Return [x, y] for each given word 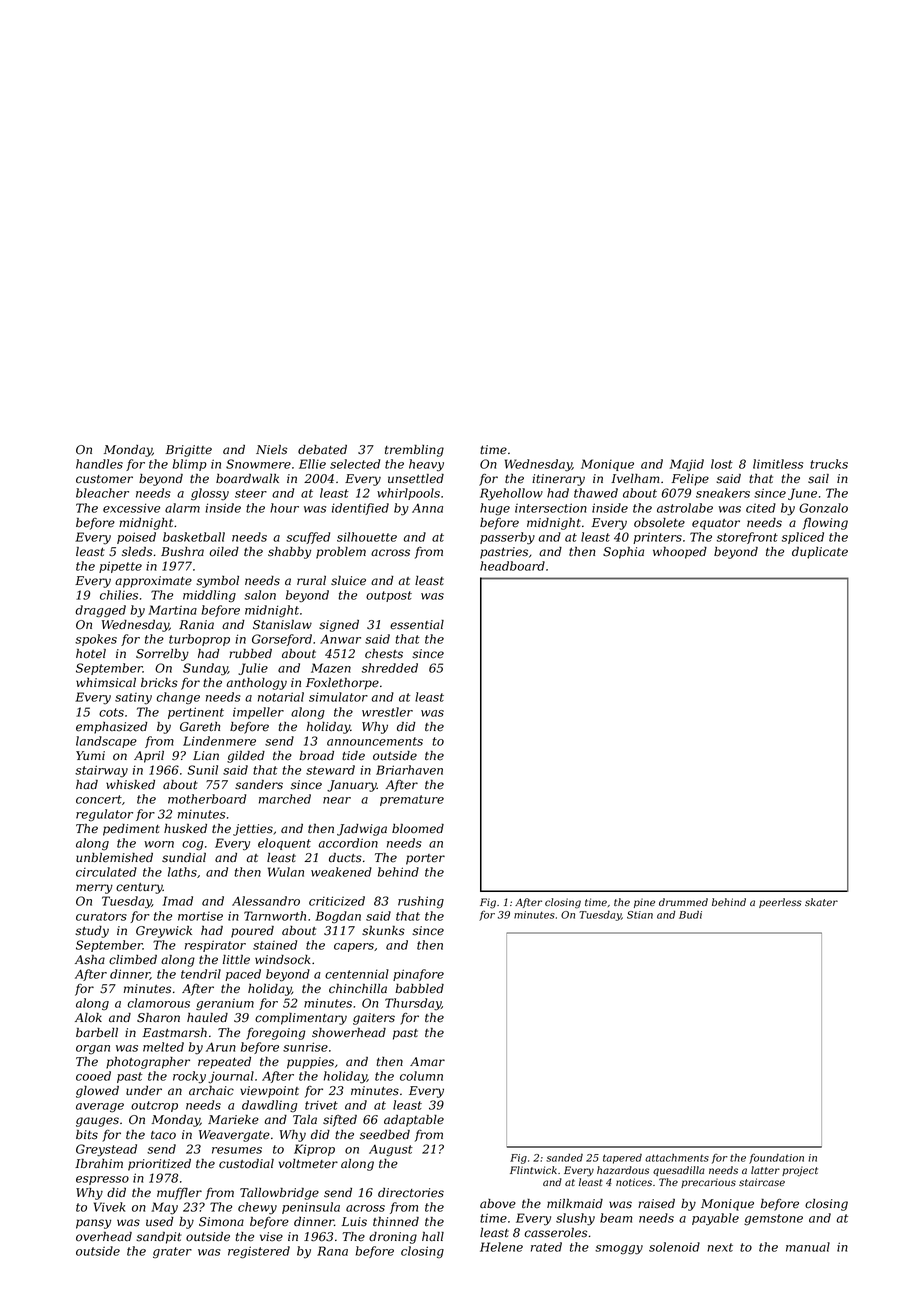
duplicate [820, 553]
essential [417, 625]
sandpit [159, 1238]
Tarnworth [275, 916]
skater [821, 902]
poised [136, 538]
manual [808, 1247]
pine [644, 903]
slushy [575, 1219]
